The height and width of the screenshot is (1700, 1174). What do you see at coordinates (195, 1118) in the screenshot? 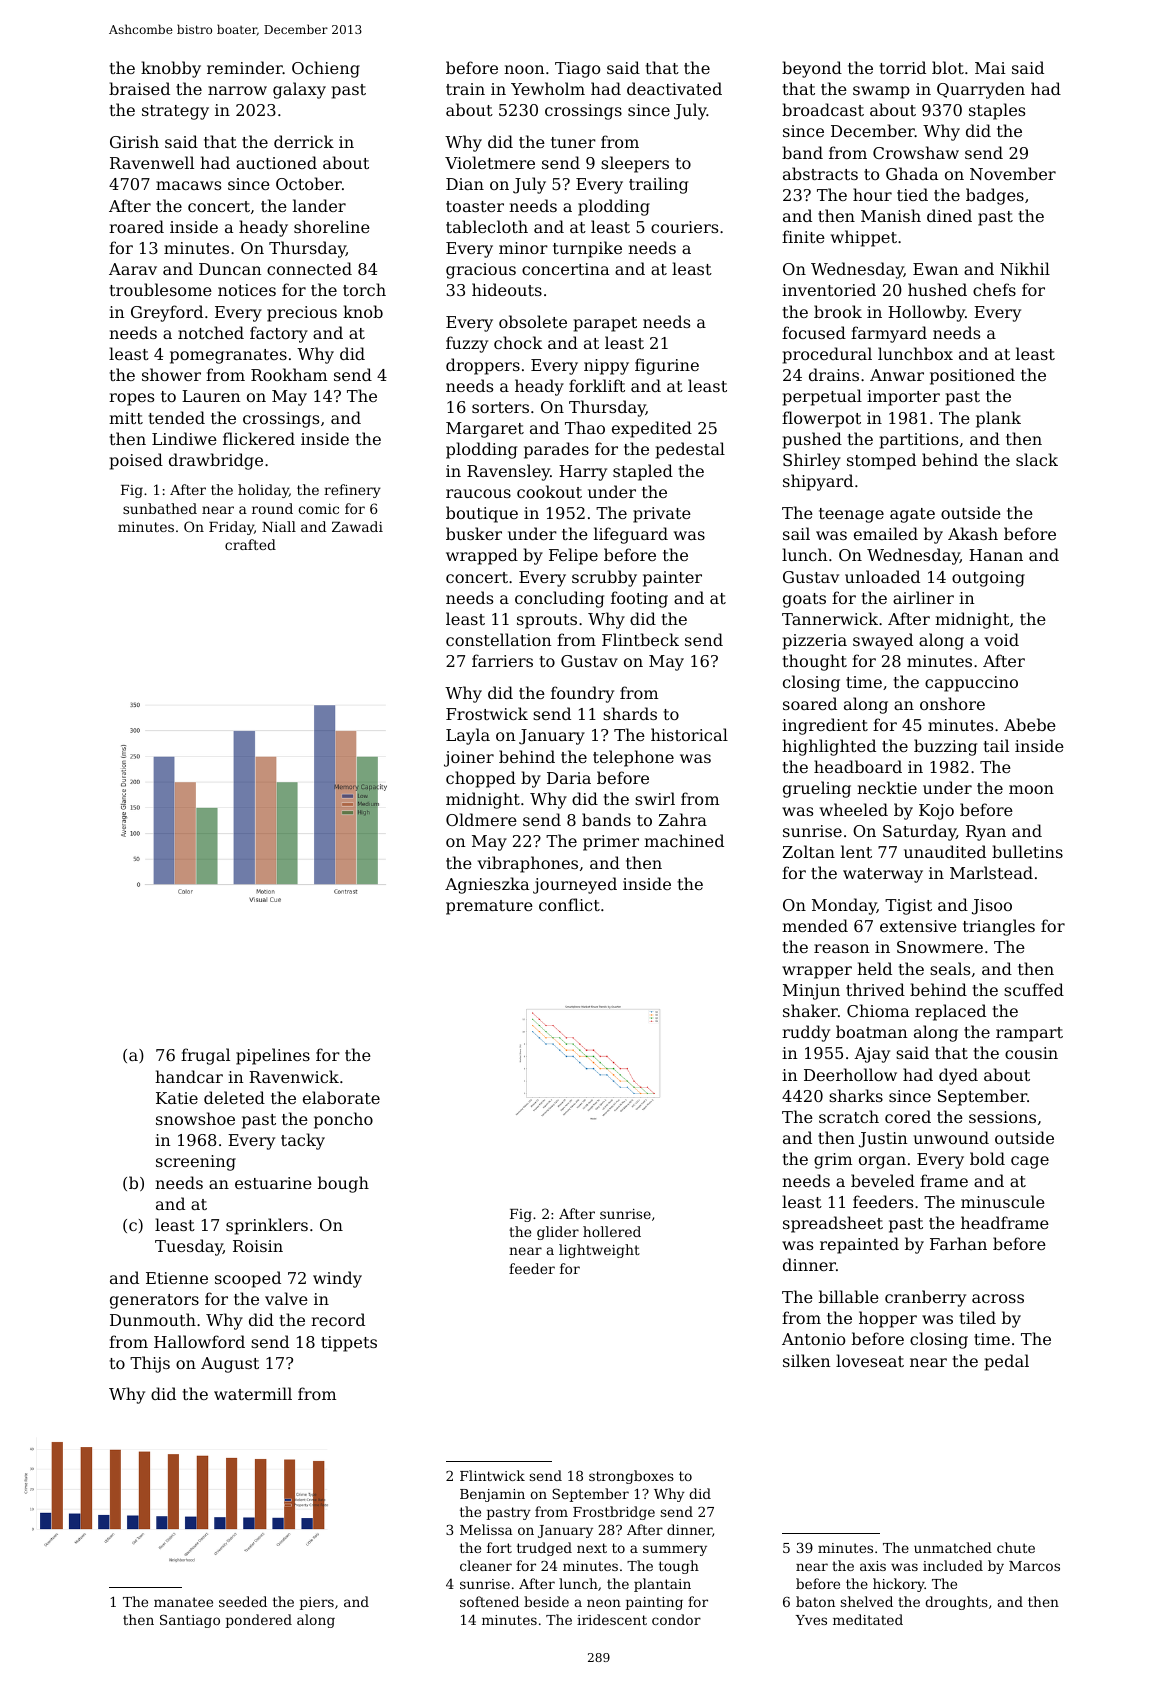
I see `snowshoe` at bounding box center [195, 1118].
